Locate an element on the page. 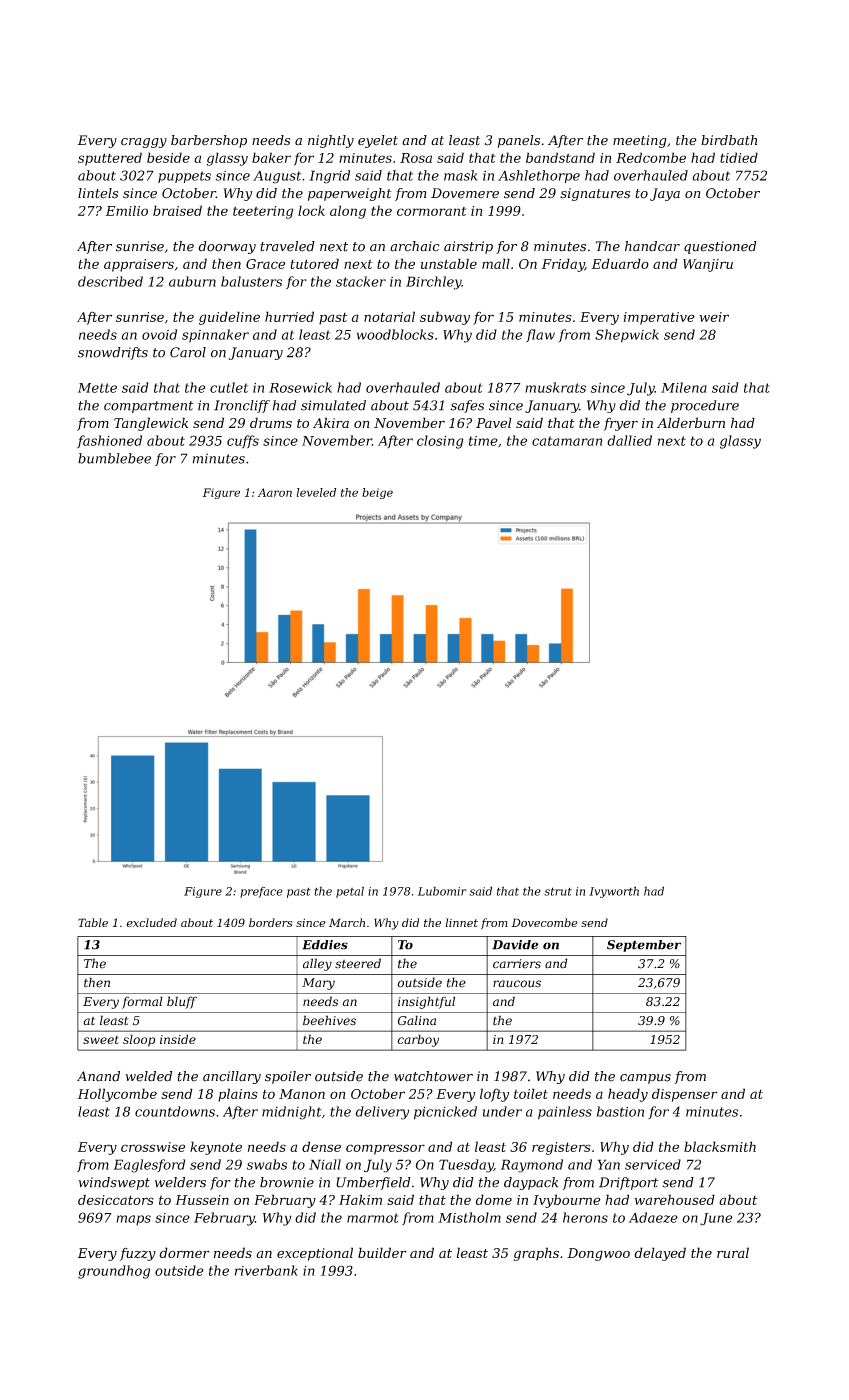 Image resolution: width=849 pixels, height=1400 pixels. Akira is located at coordinates (331, 422).
